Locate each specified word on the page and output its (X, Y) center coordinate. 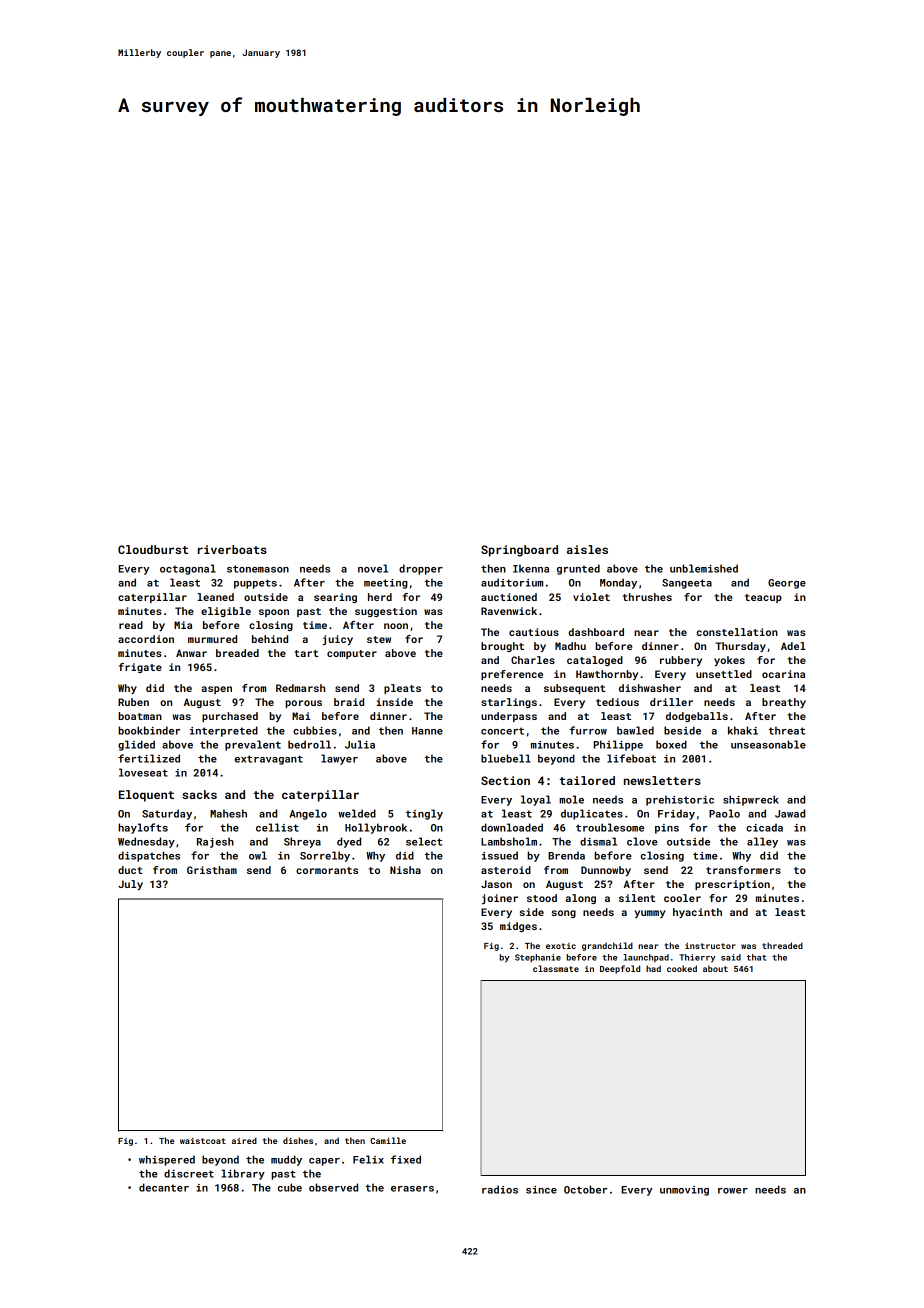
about (715, 968)
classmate (556, 968)
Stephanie (538, 958)
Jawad (790, 813)
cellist (277, 827)
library (243, 1174)
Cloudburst (153, 549)
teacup (763, 598)
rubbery (681, 661)
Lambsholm (509, 841)
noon (396, 626)
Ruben (133, 702)
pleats (402, 689)
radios (500, 1189)
